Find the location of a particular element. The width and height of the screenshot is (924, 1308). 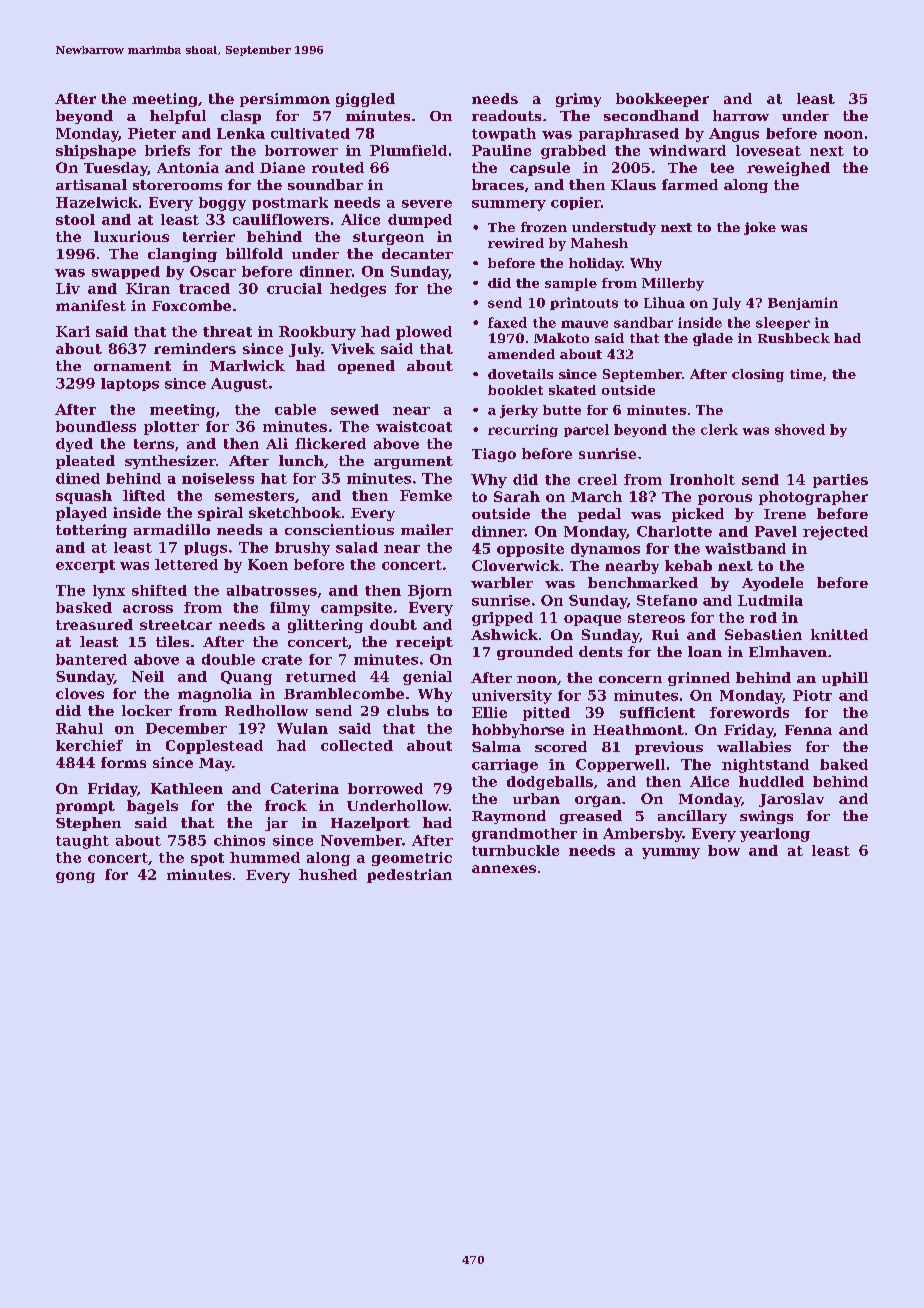

persimmon is located at coordinates (285, 100).
